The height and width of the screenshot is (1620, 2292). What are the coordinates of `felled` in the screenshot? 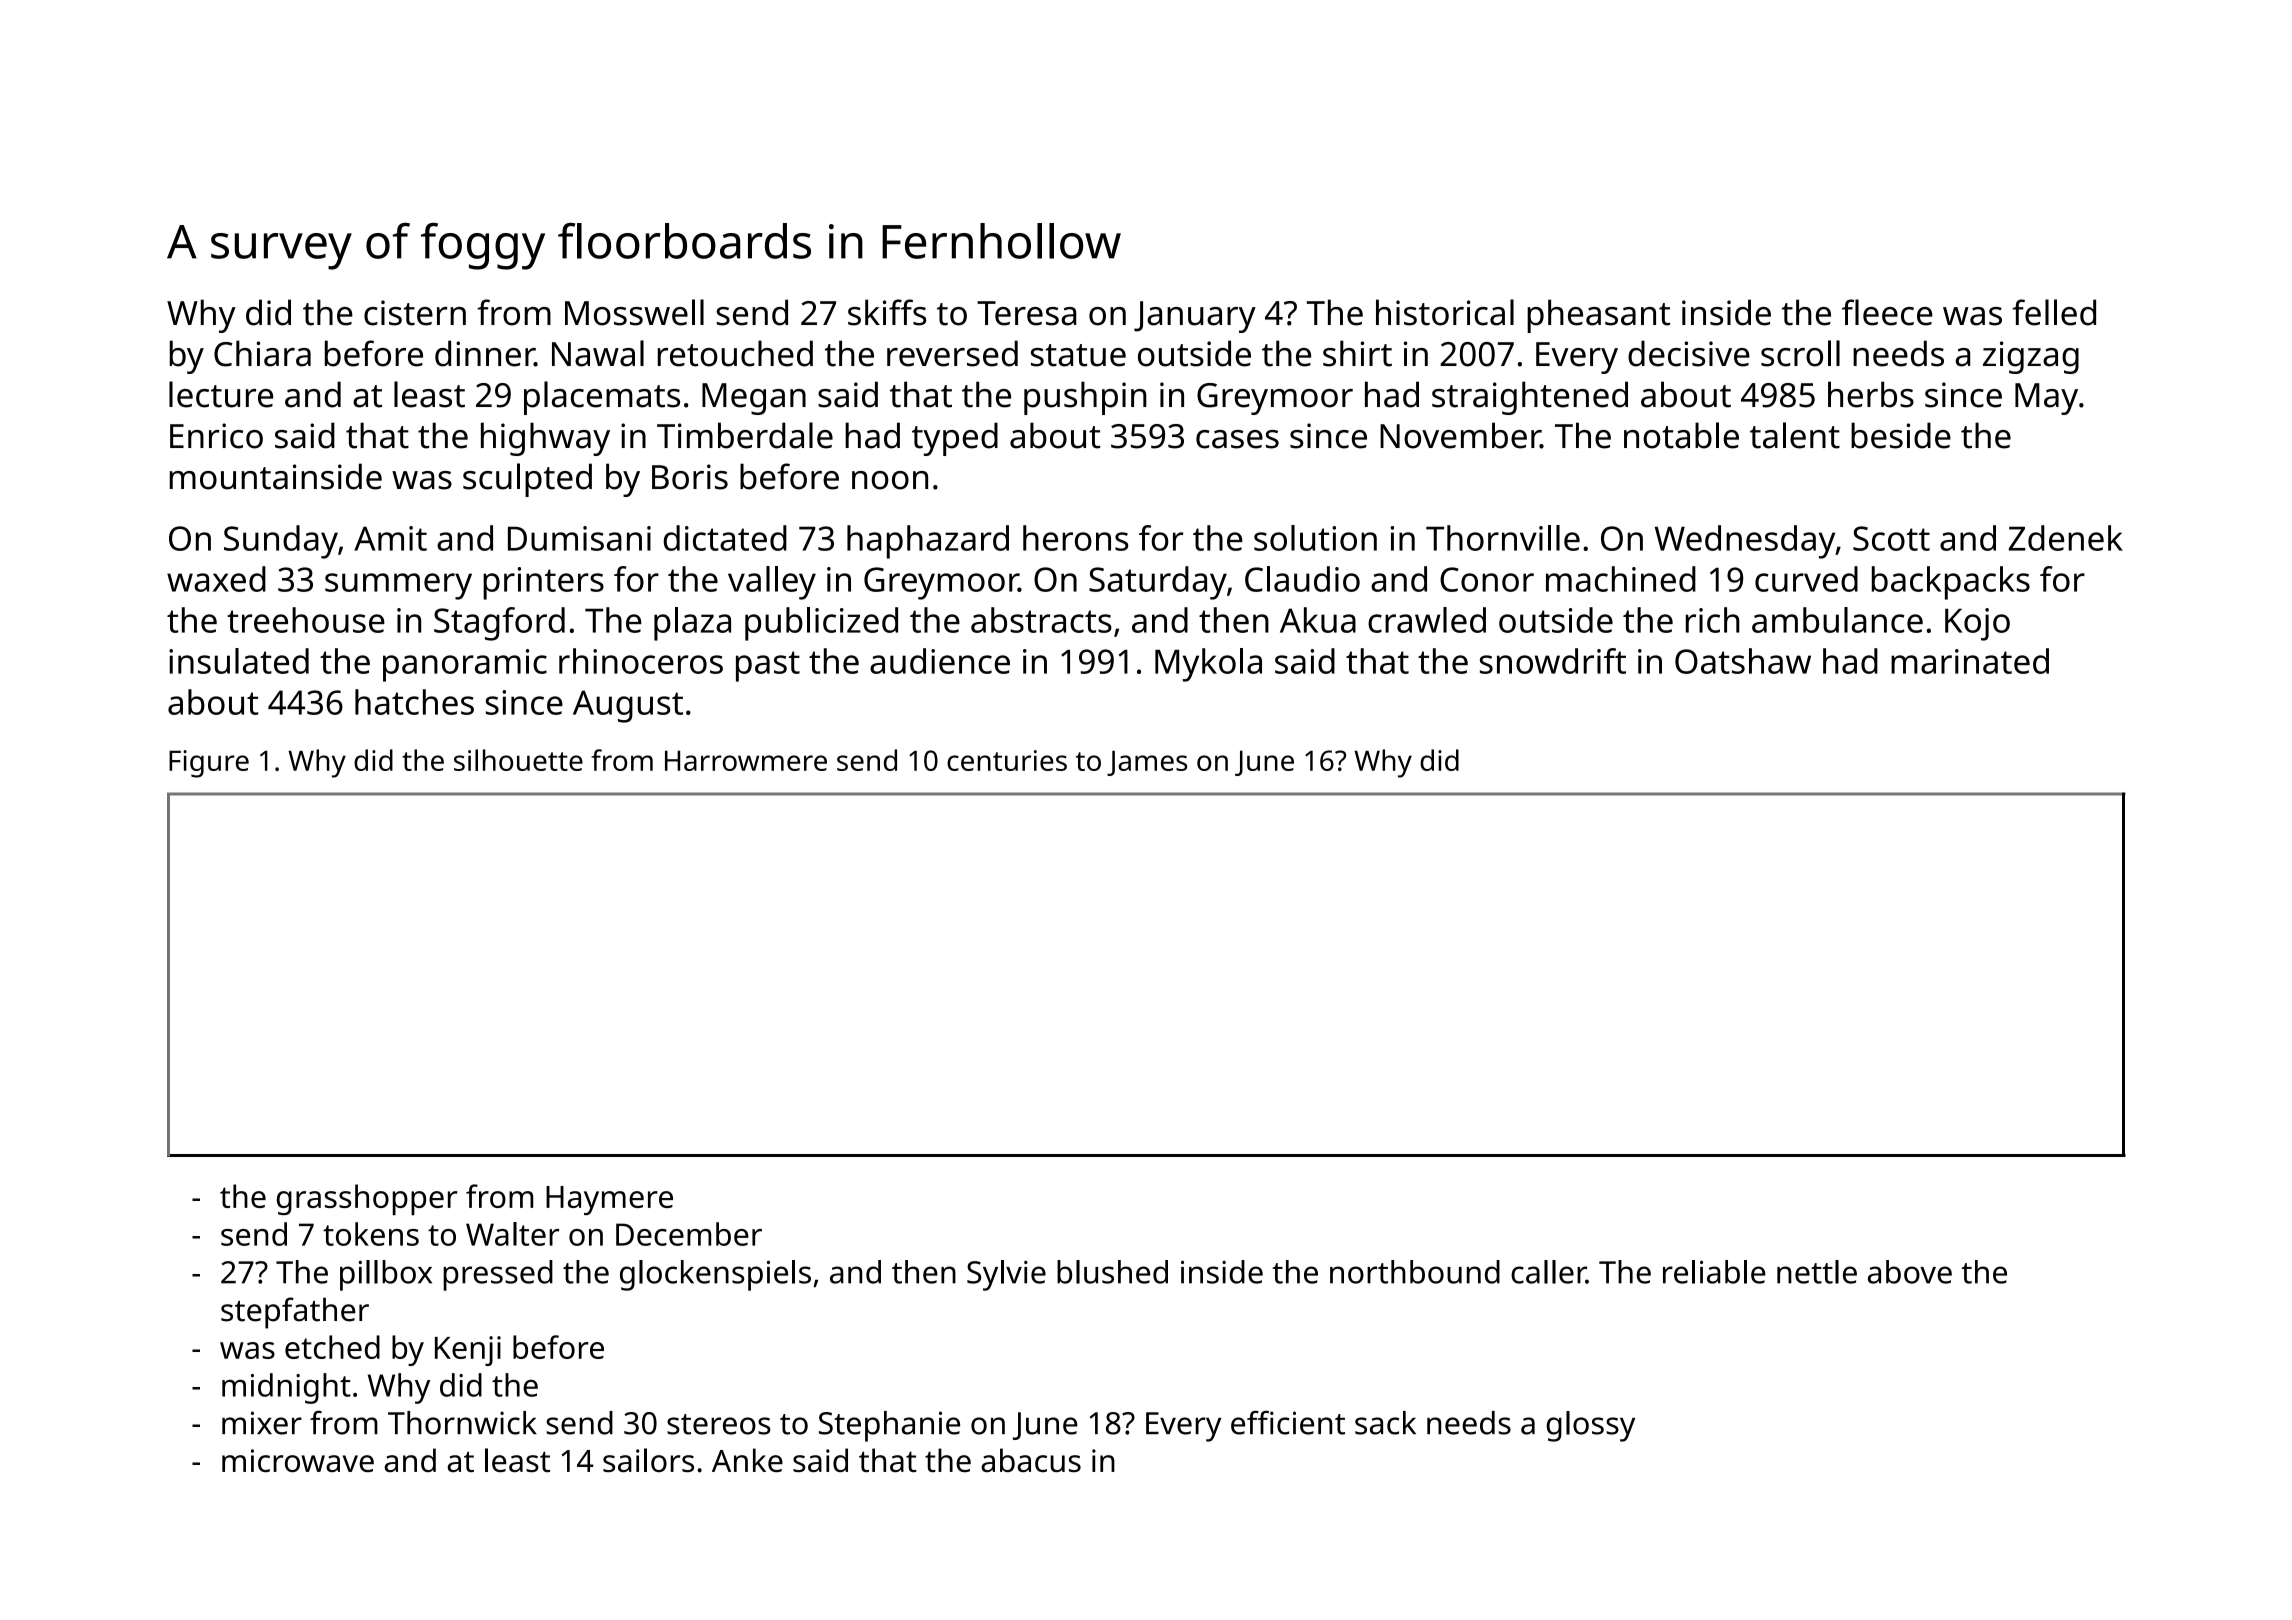 It's located at (2054, 312).
